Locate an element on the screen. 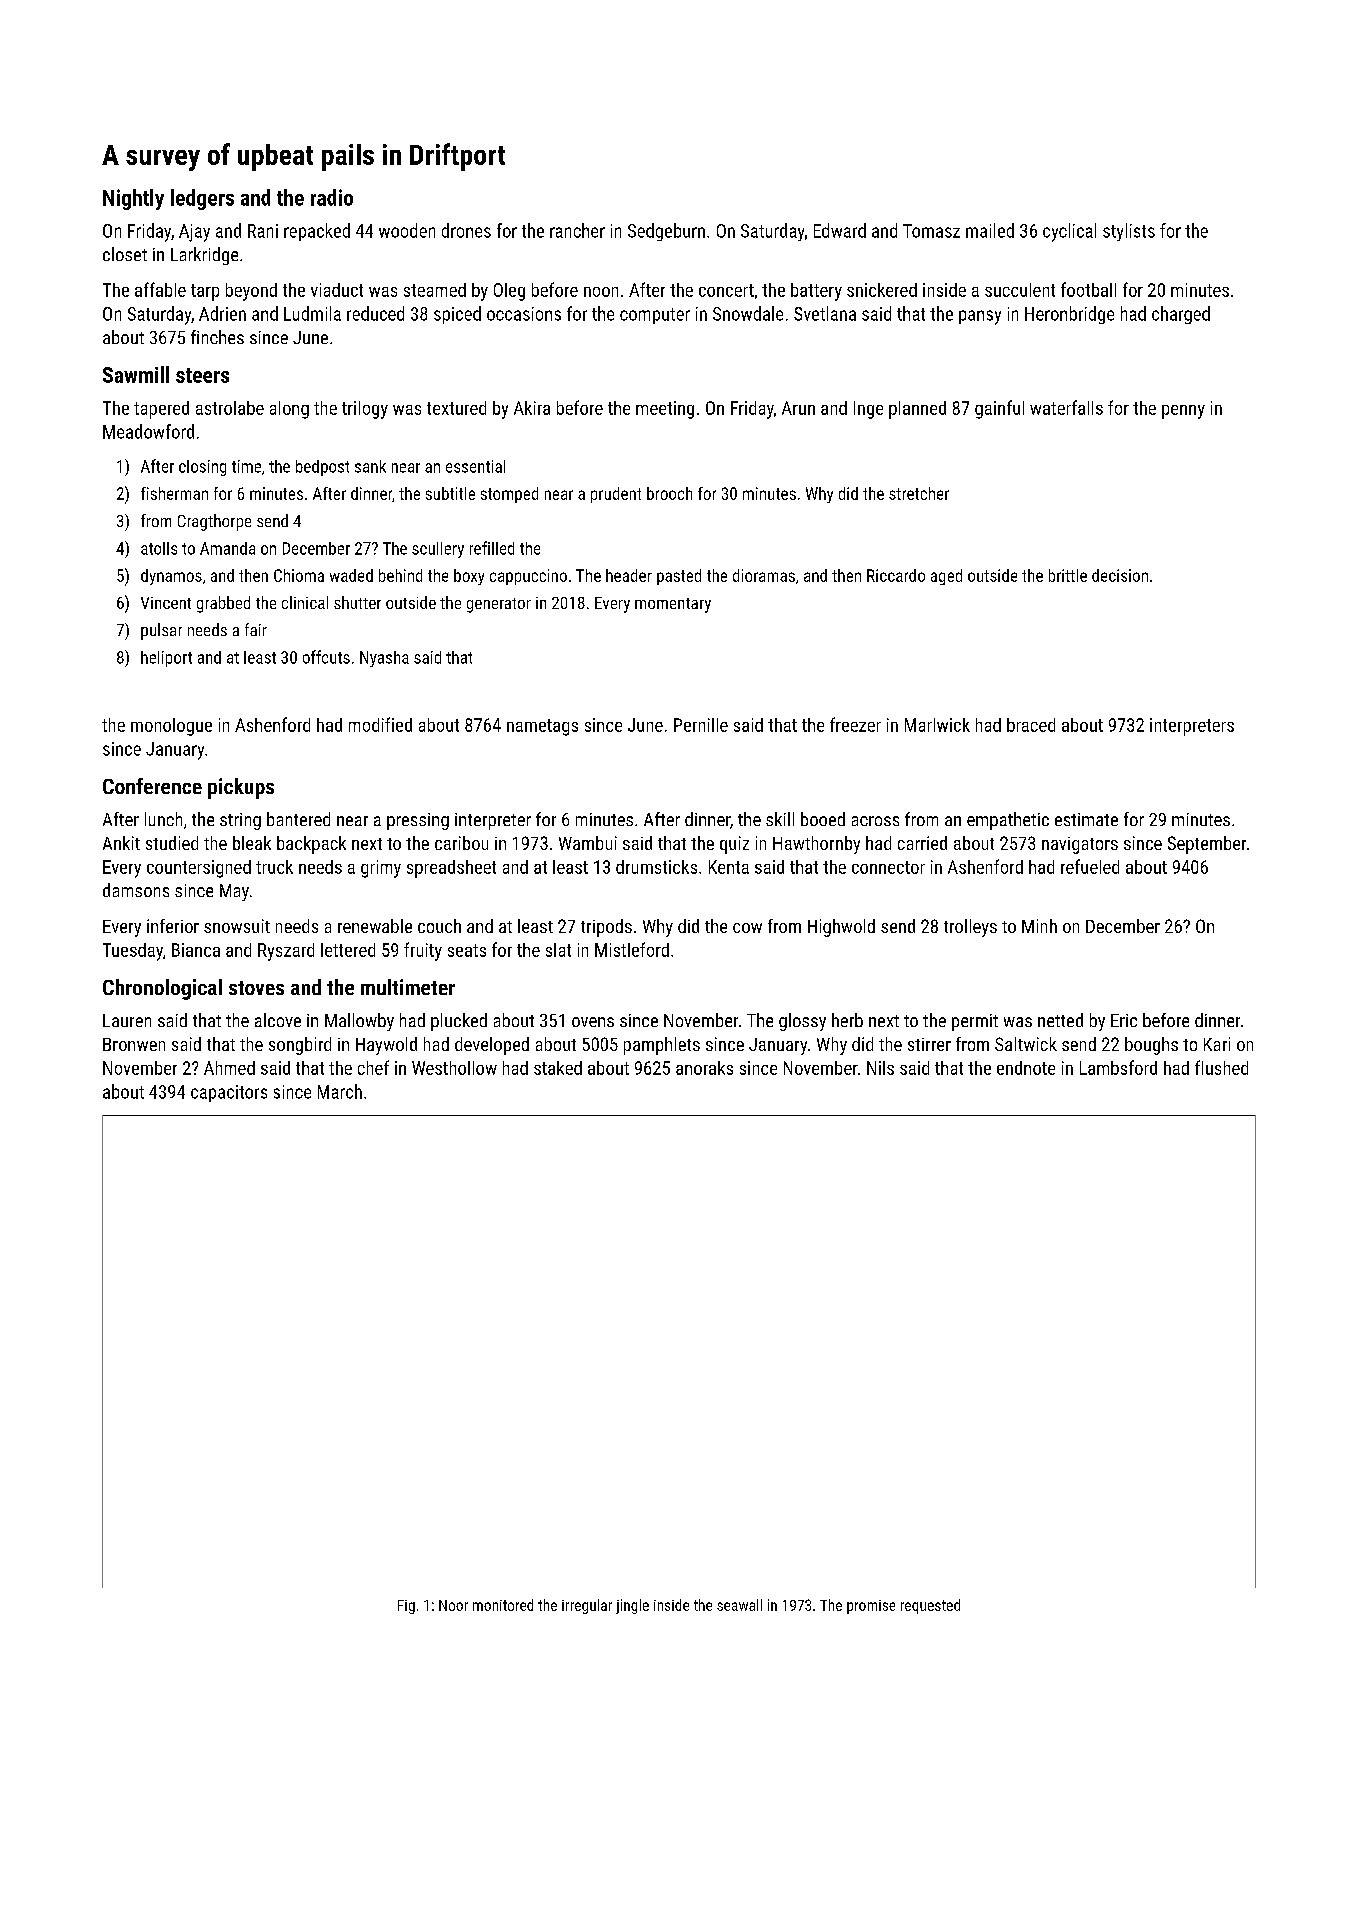  mailed is located at coordinates (990, 230).
